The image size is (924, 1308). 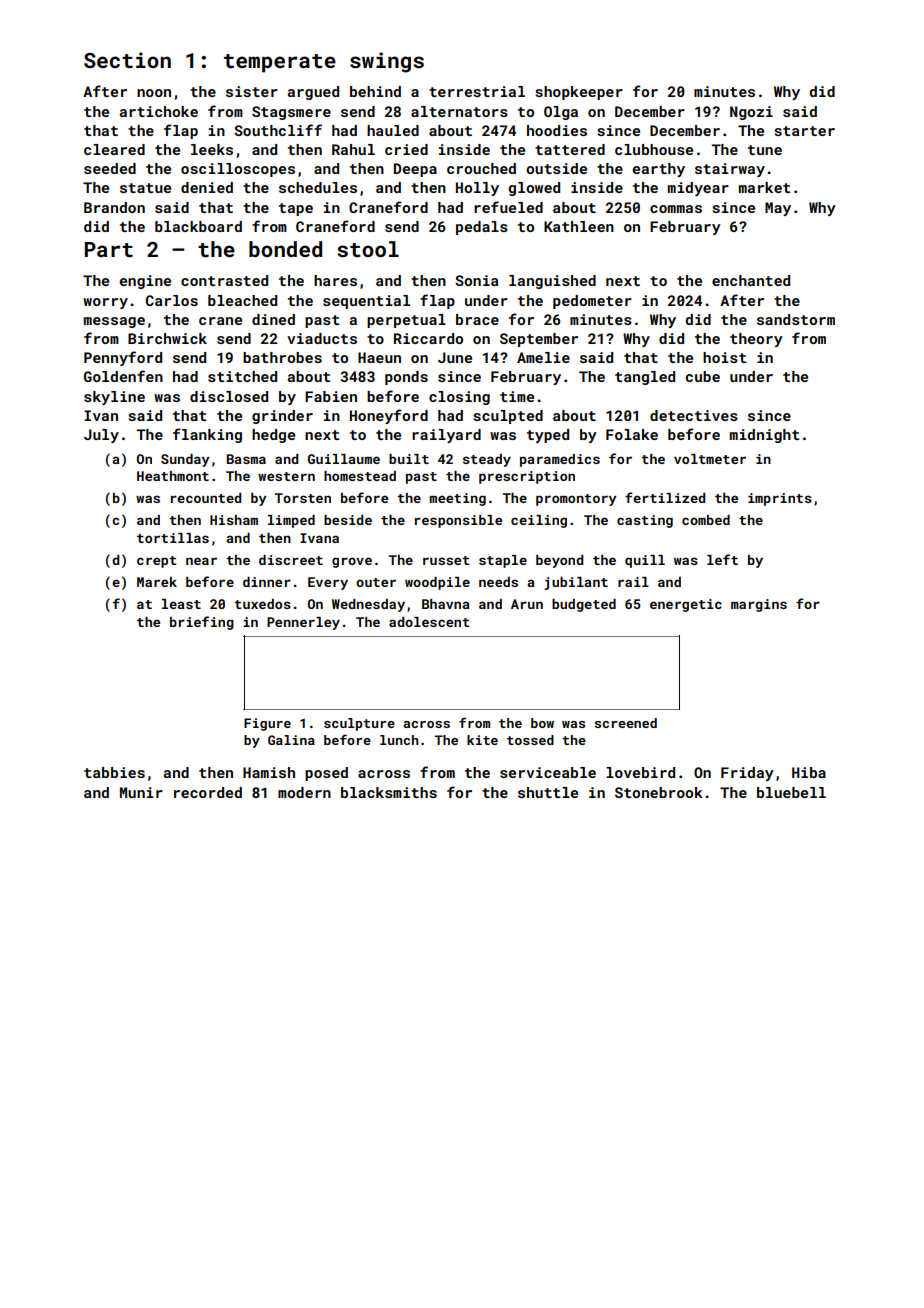 I want to click on lovebird, so click(x=640, y=772).
